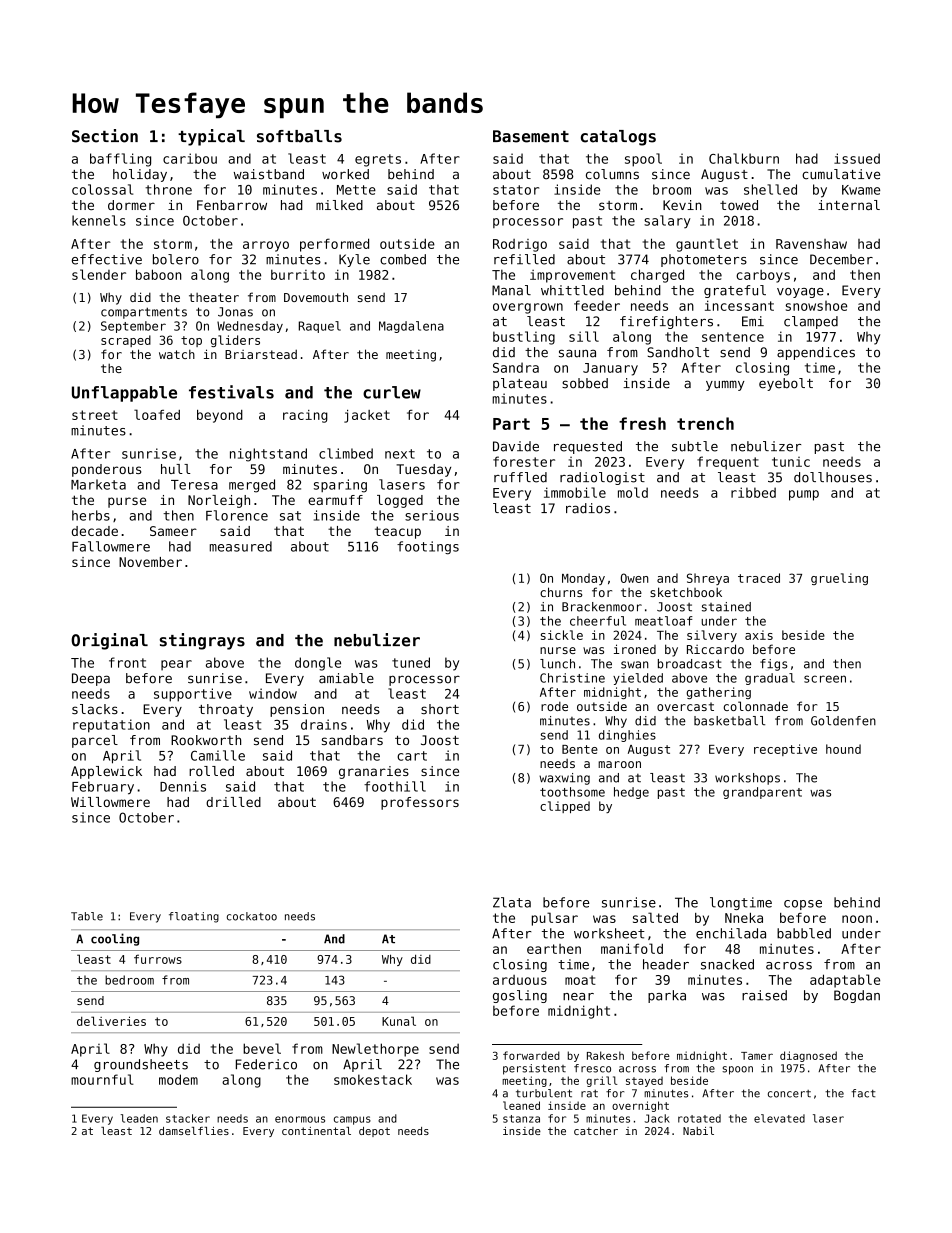 Image resolution: width=952 pixels, height=1233 pixels. I want to click on mournful, so click(102, 1079).
